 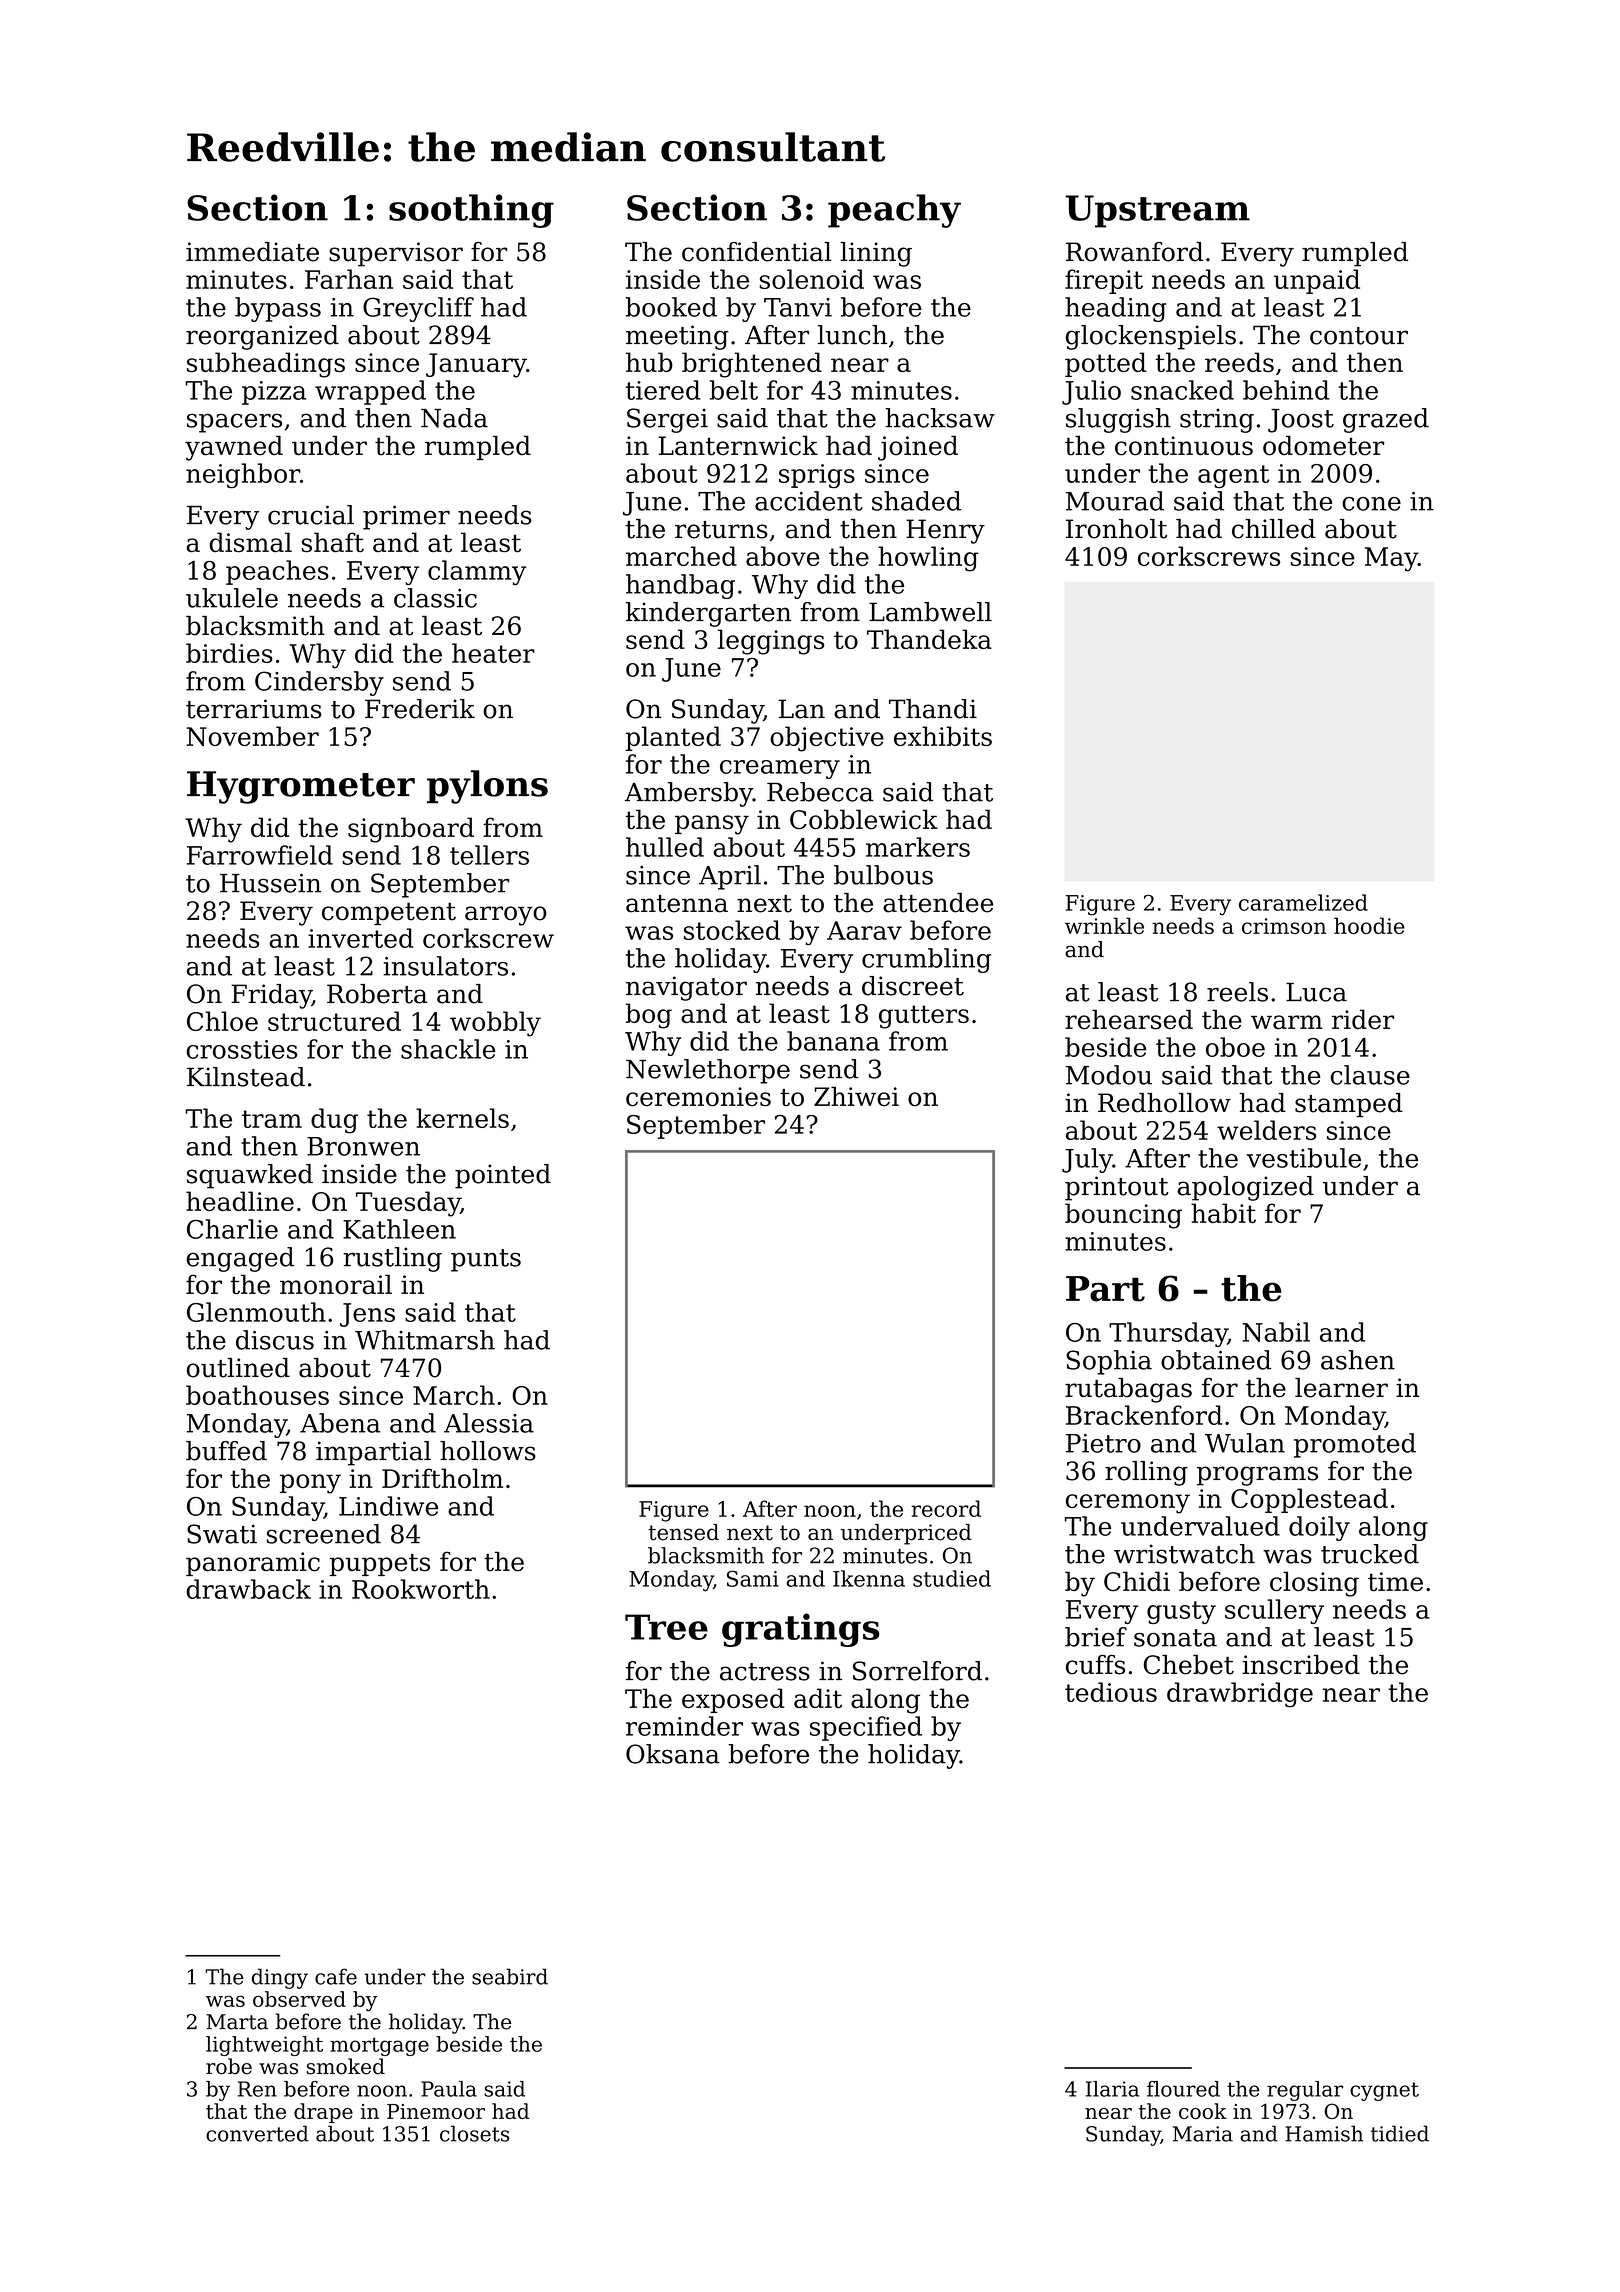 What do you see at coordinates (866, 1728) in the image?
I see `specified` at bounding box center [866, 1728].
